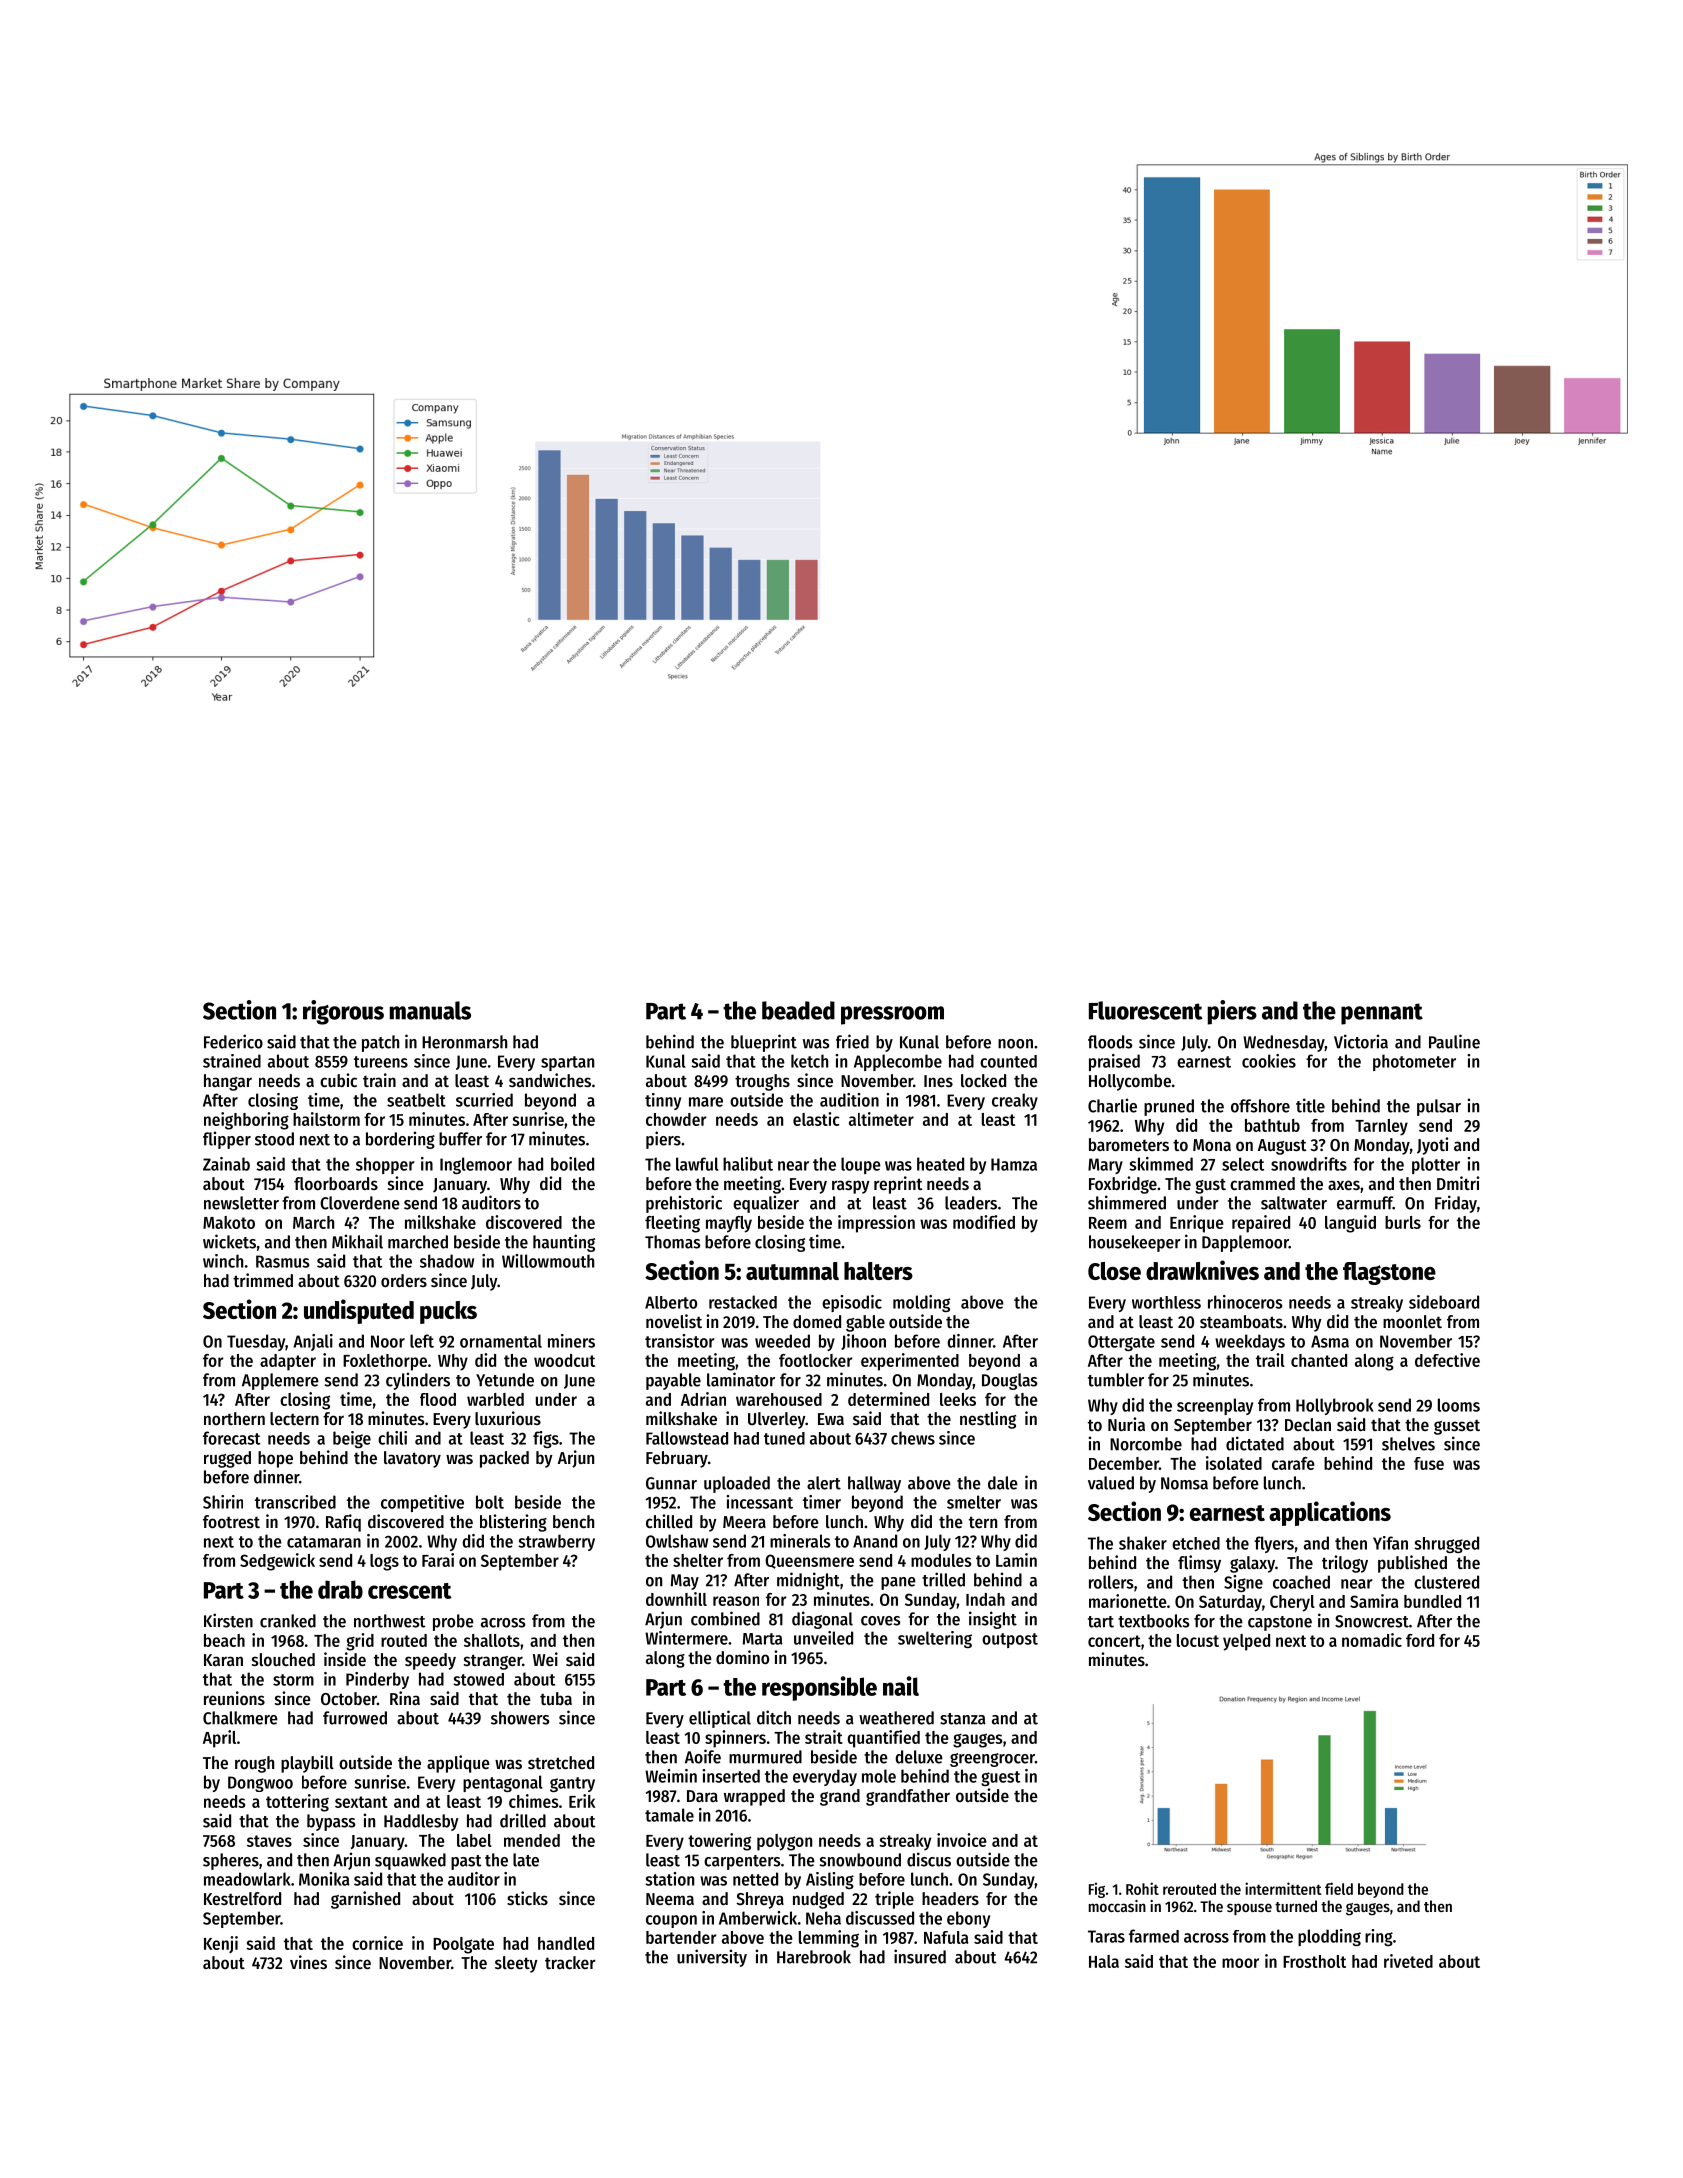  What do you see at coordinates (814, 1957) in the page?
I see `Harebrook` at bounding box center [814, 1957].
